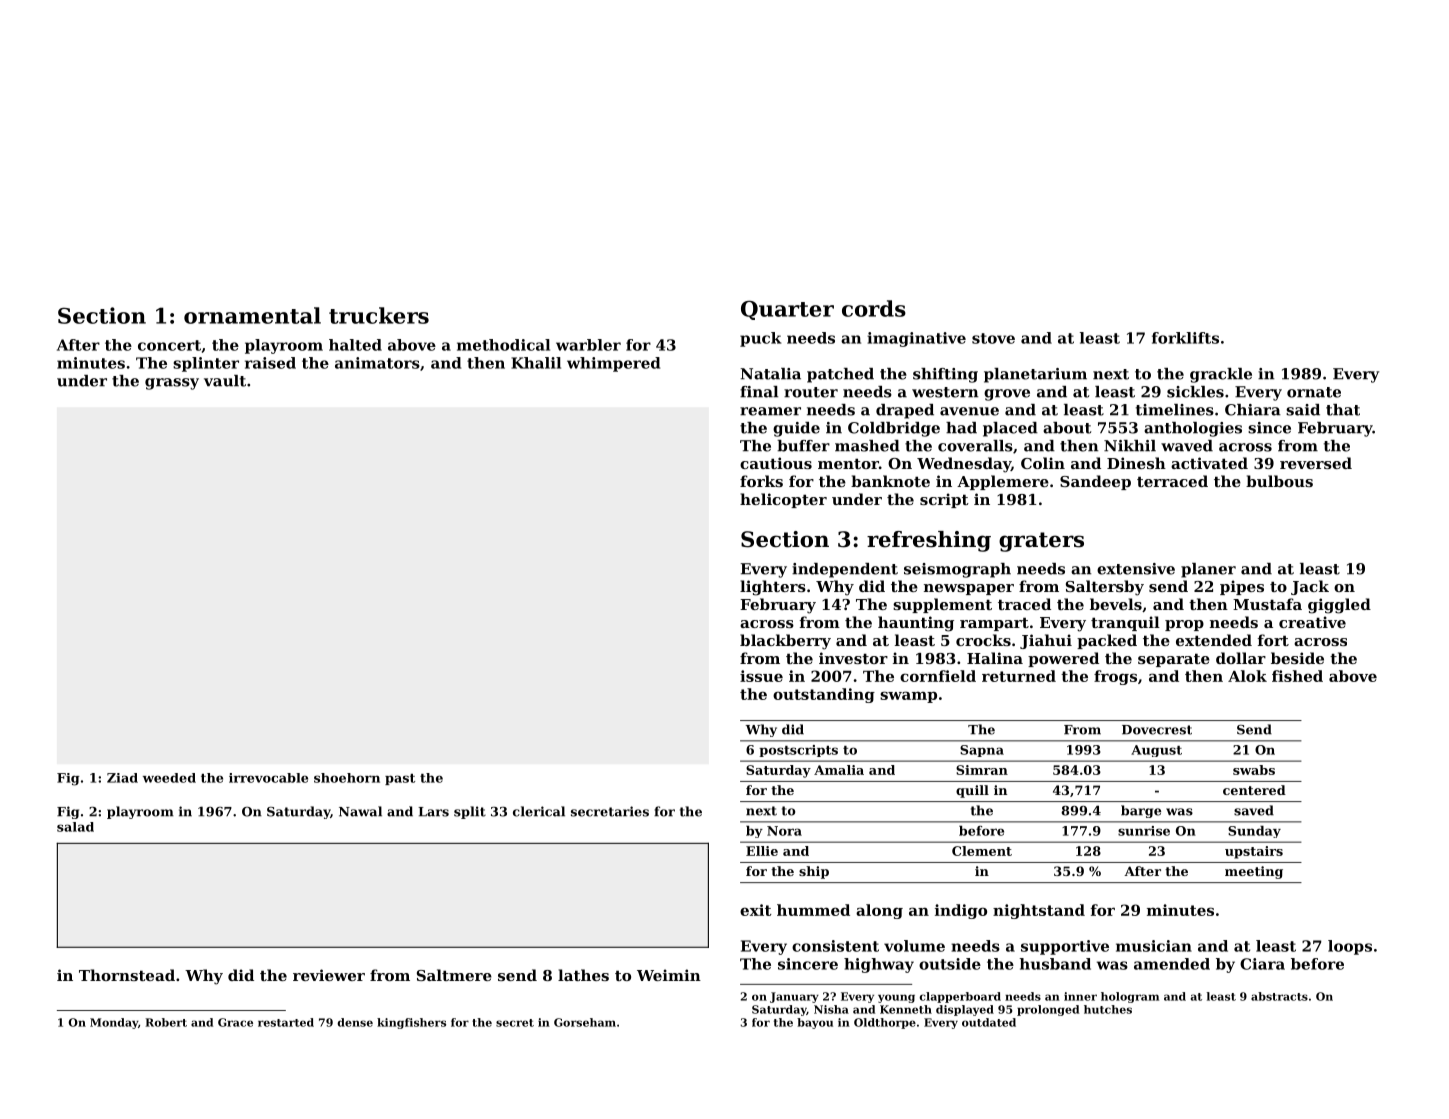 This image has width=1449, height=1119. Describe the element at coordinates (1039, 911) in the image. I see `nightstand` at that location.
